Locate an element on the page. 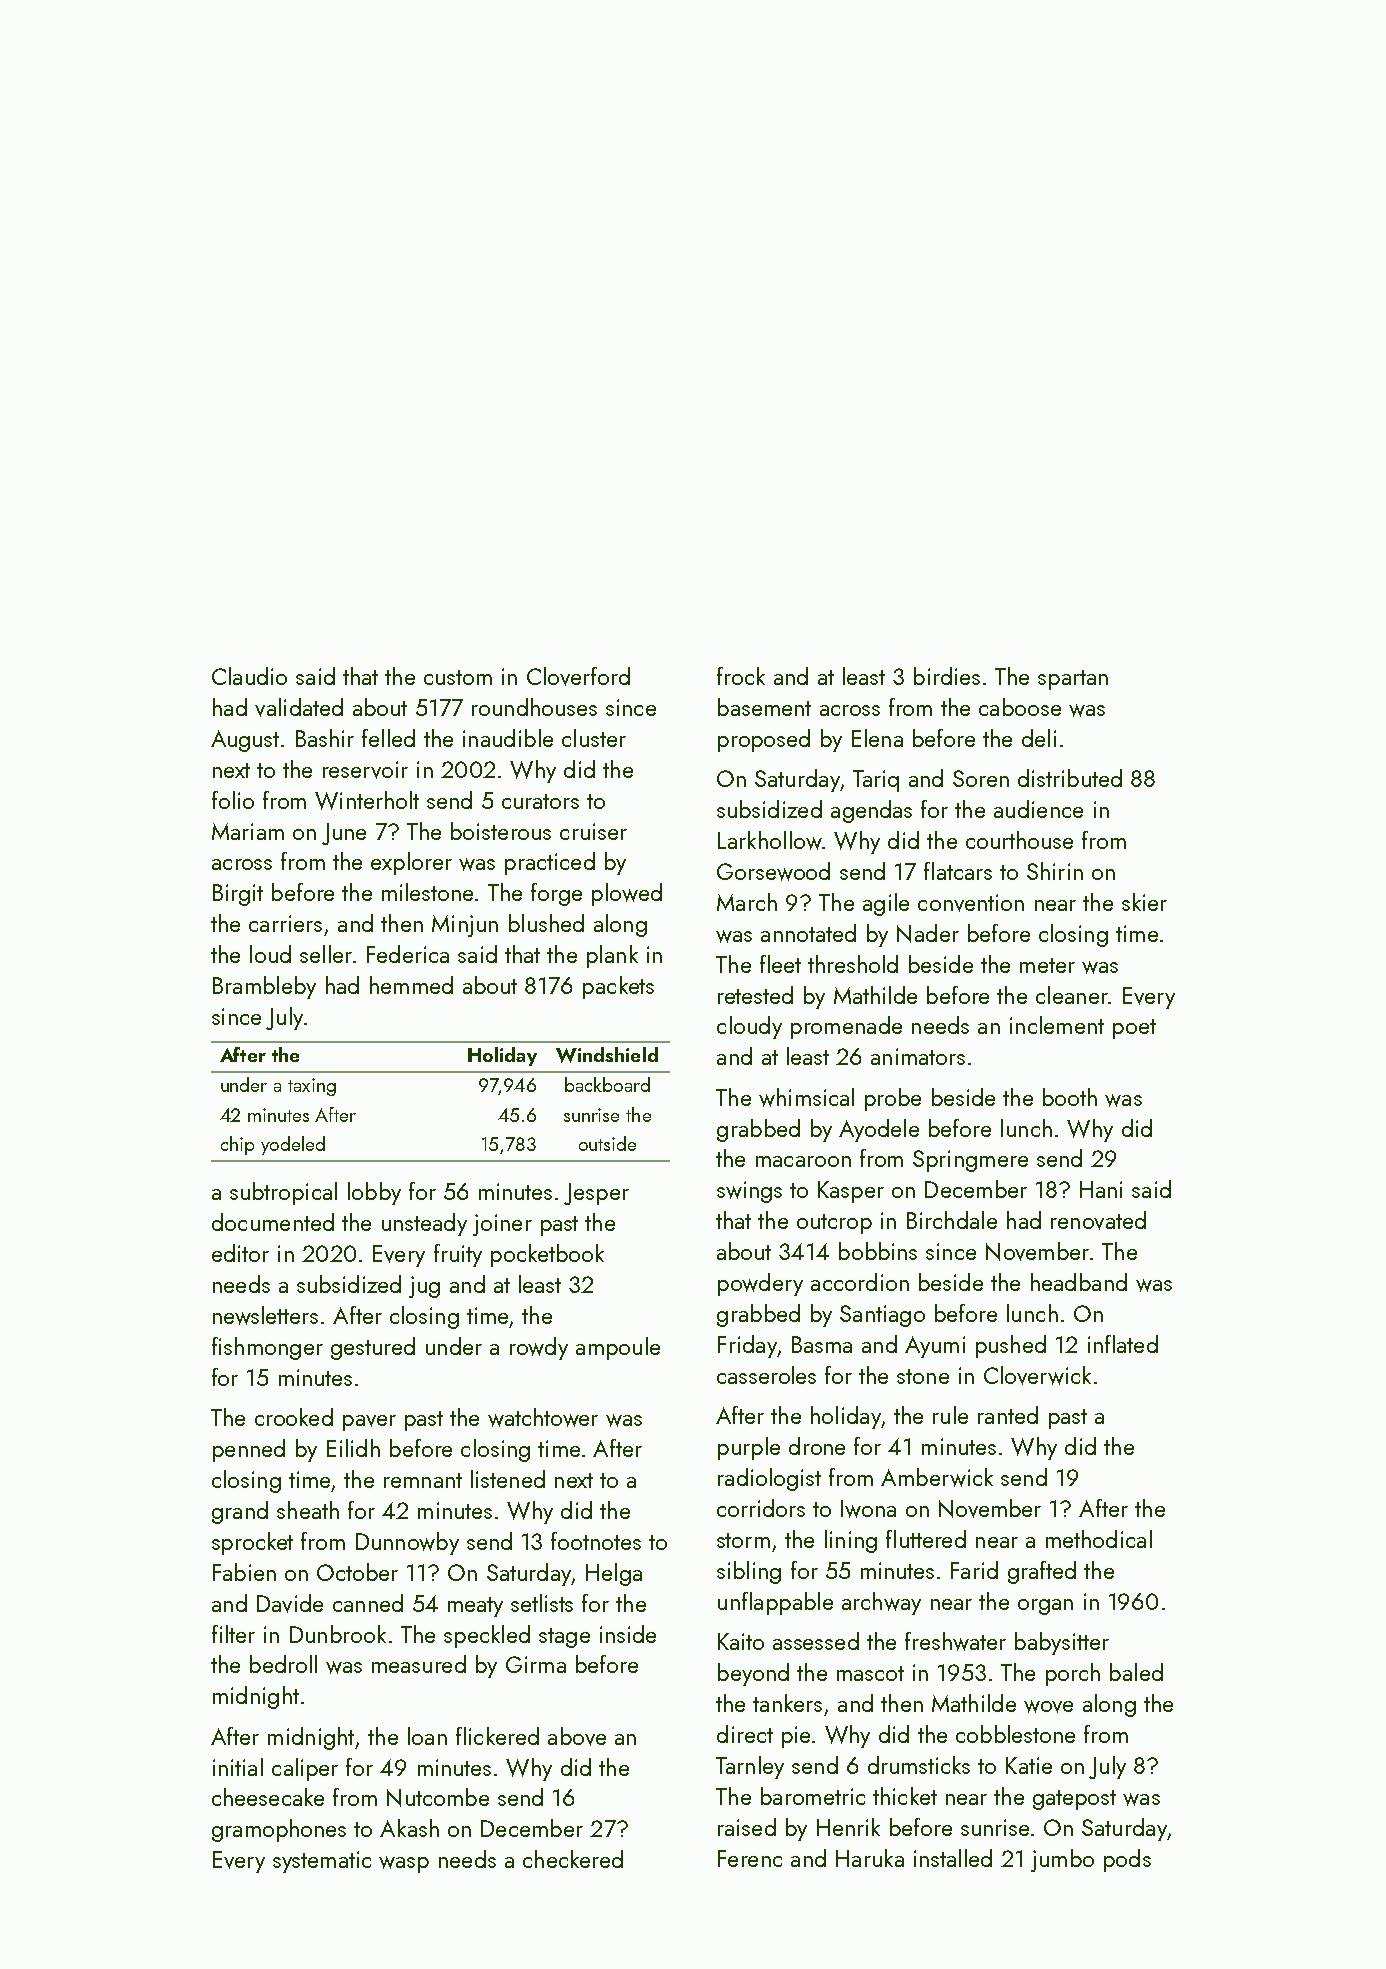 The width and height of the page is (1386, 1969). convention is located at coordinates (971, 903).
